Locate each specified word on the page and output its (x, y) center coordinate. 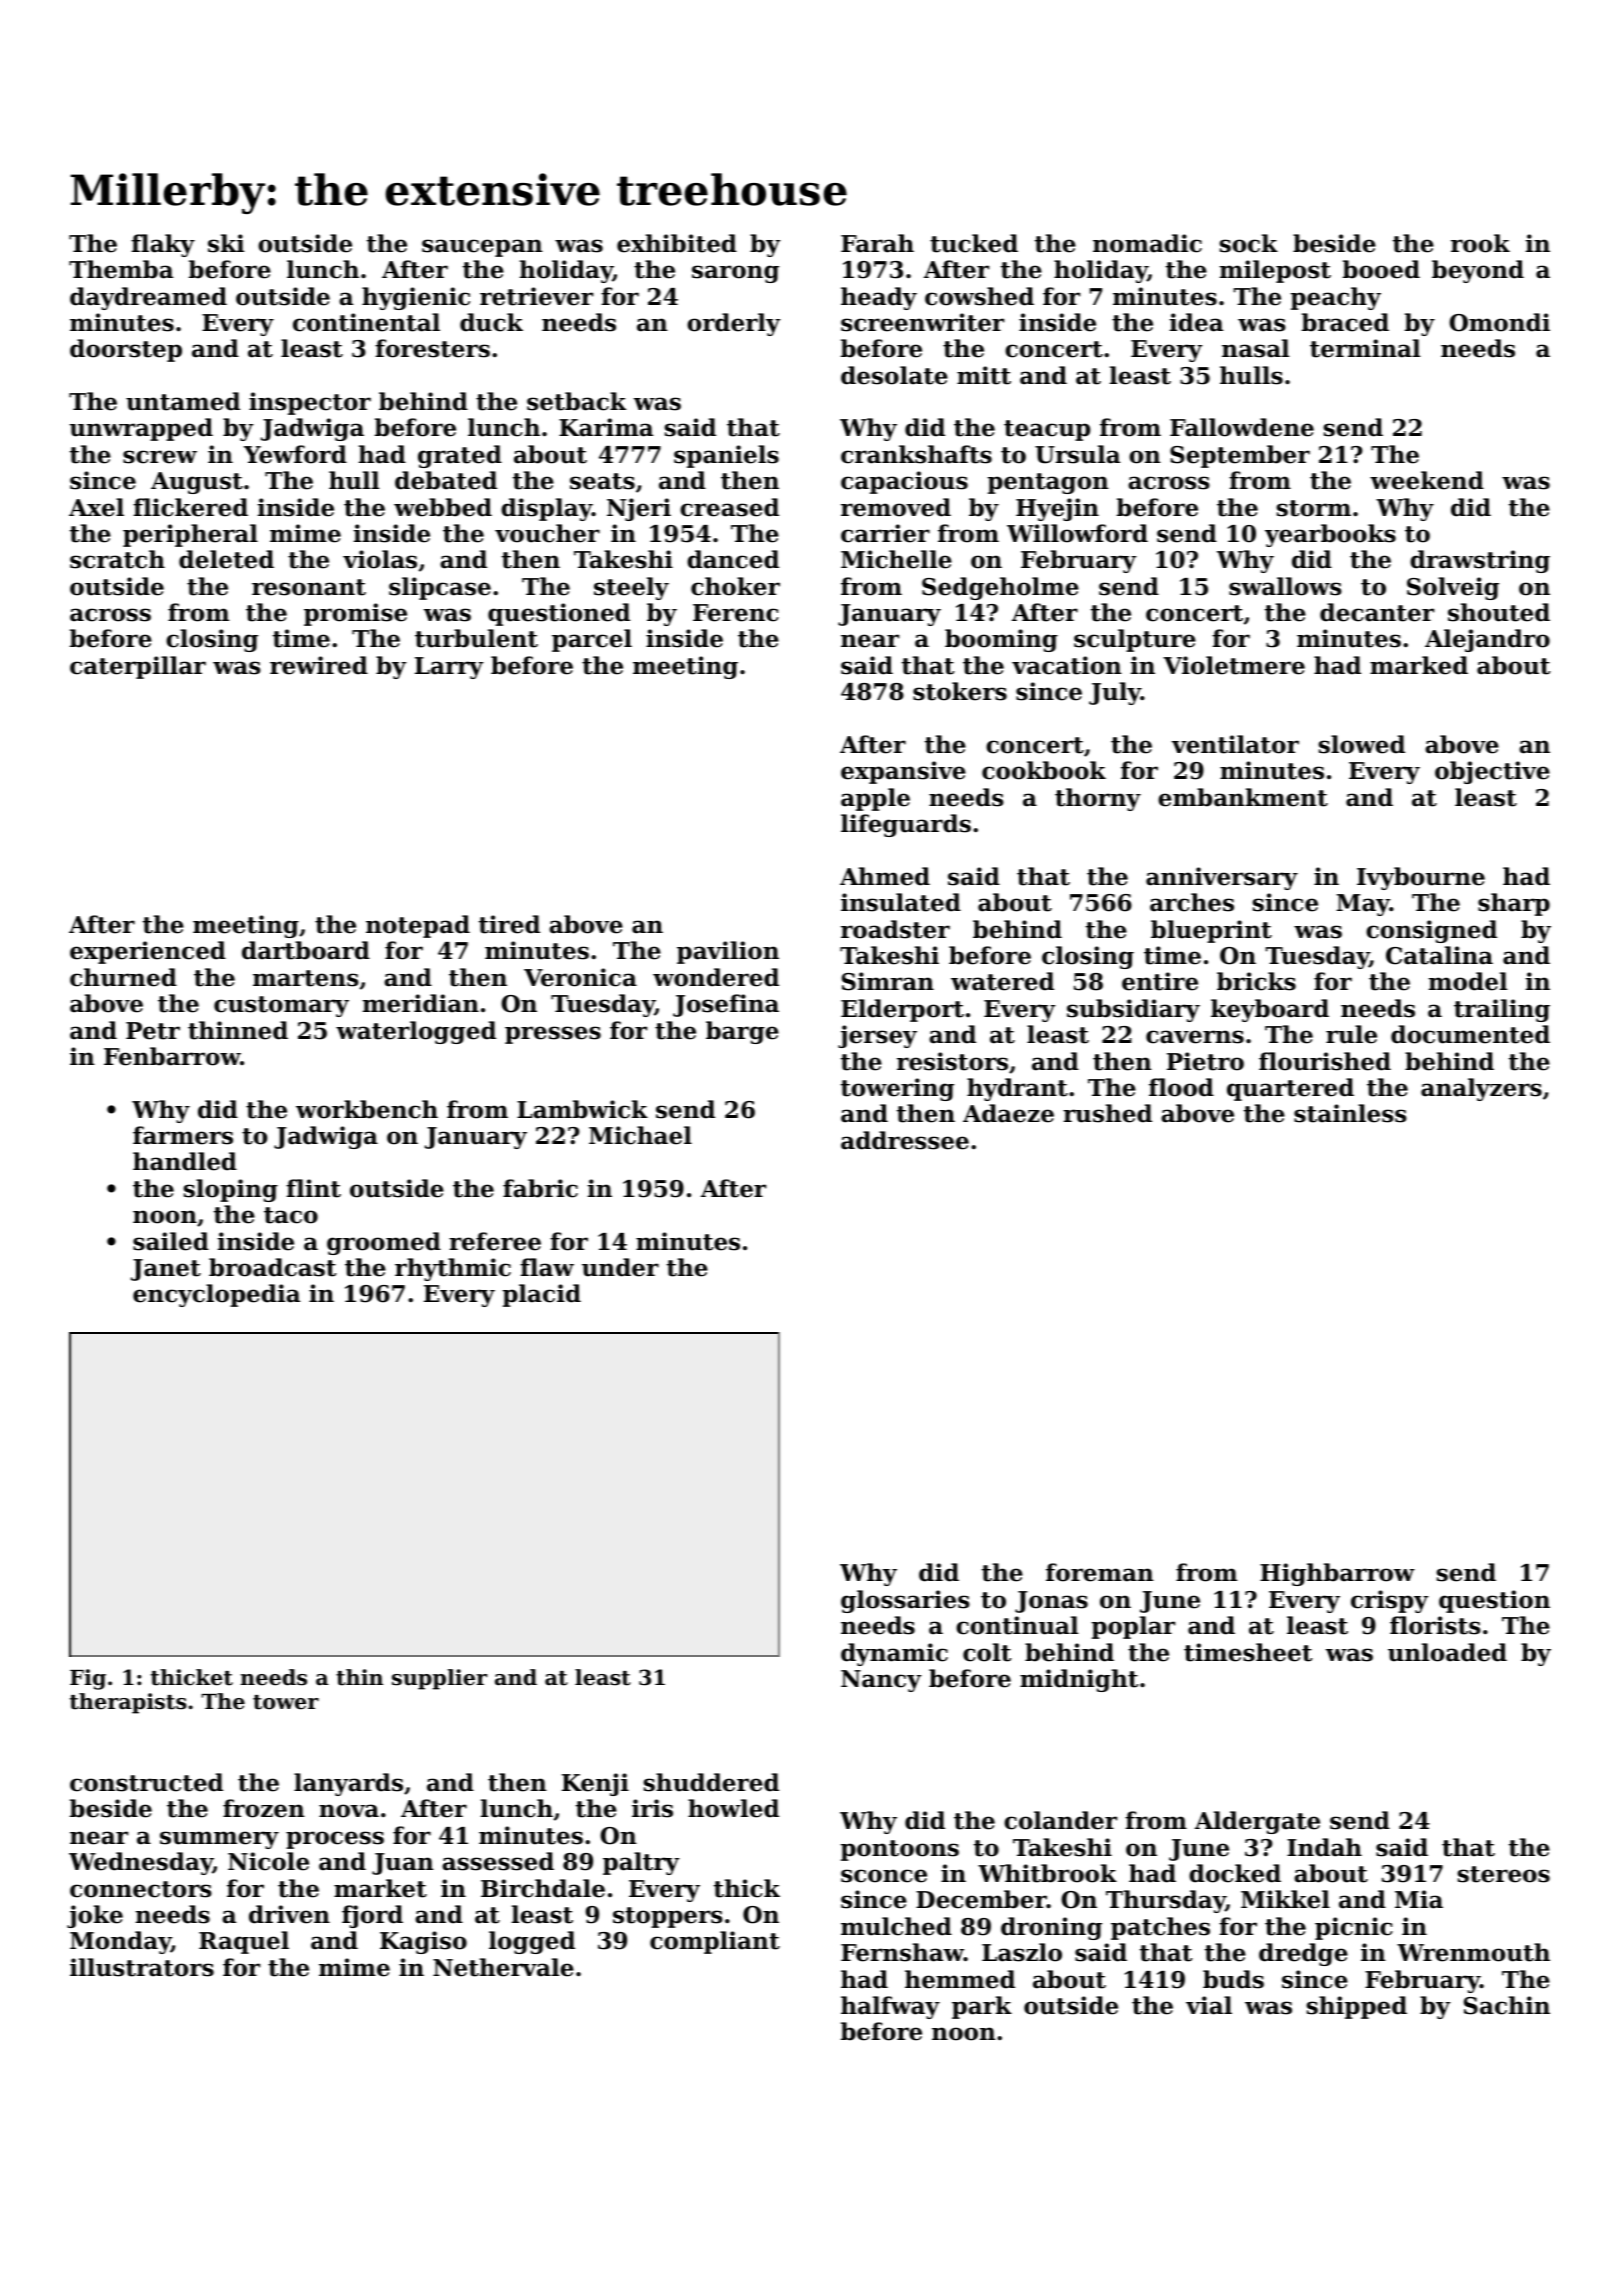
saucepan (482, 248)
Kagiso (423, 1942)
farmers (183, 1135)
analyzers (1481, 1089)
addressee (905, 1140)
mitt (984, 375)
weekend (1427, 480)
